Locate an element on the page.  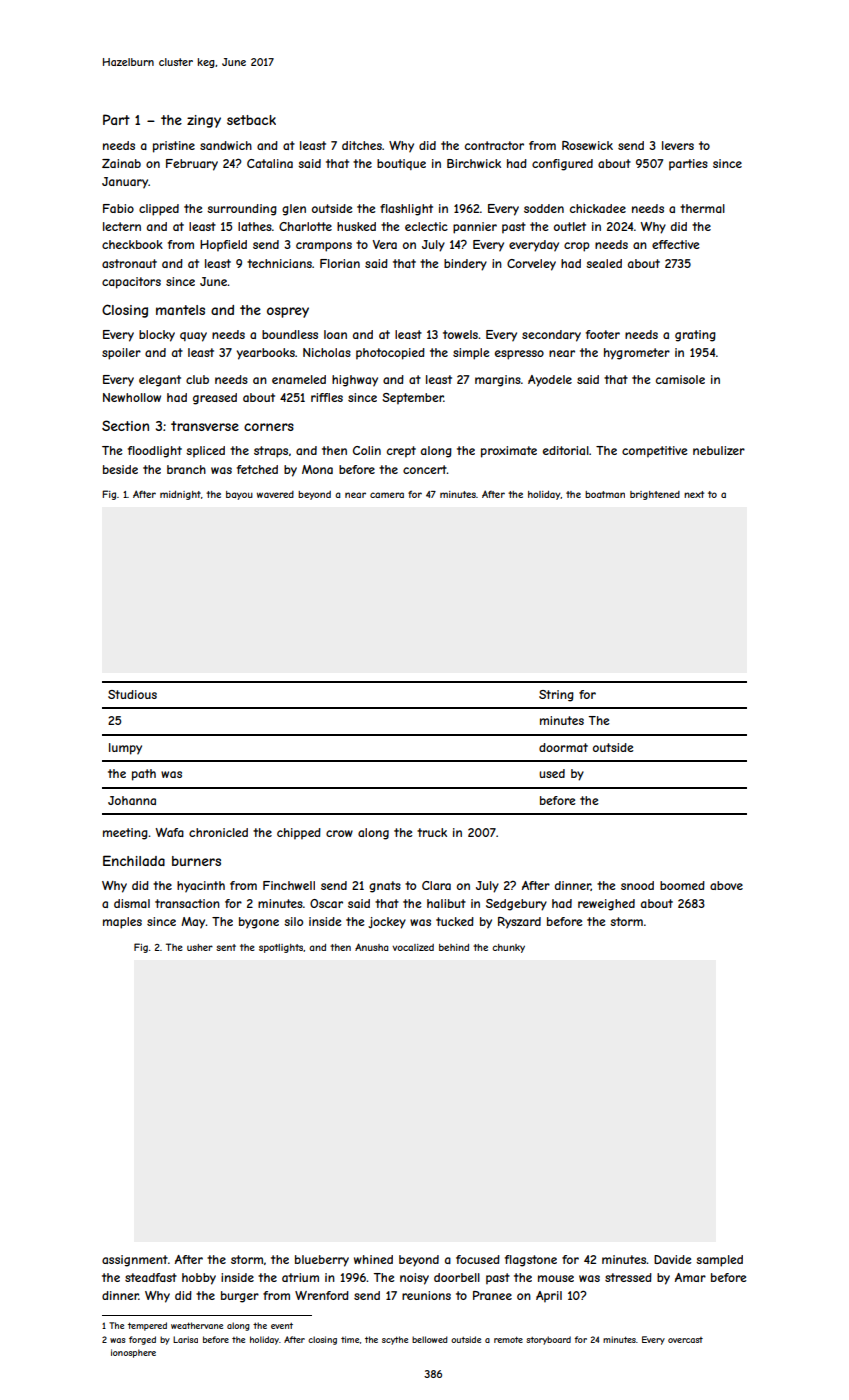
stressed is located at coordinates (628, 1277).
